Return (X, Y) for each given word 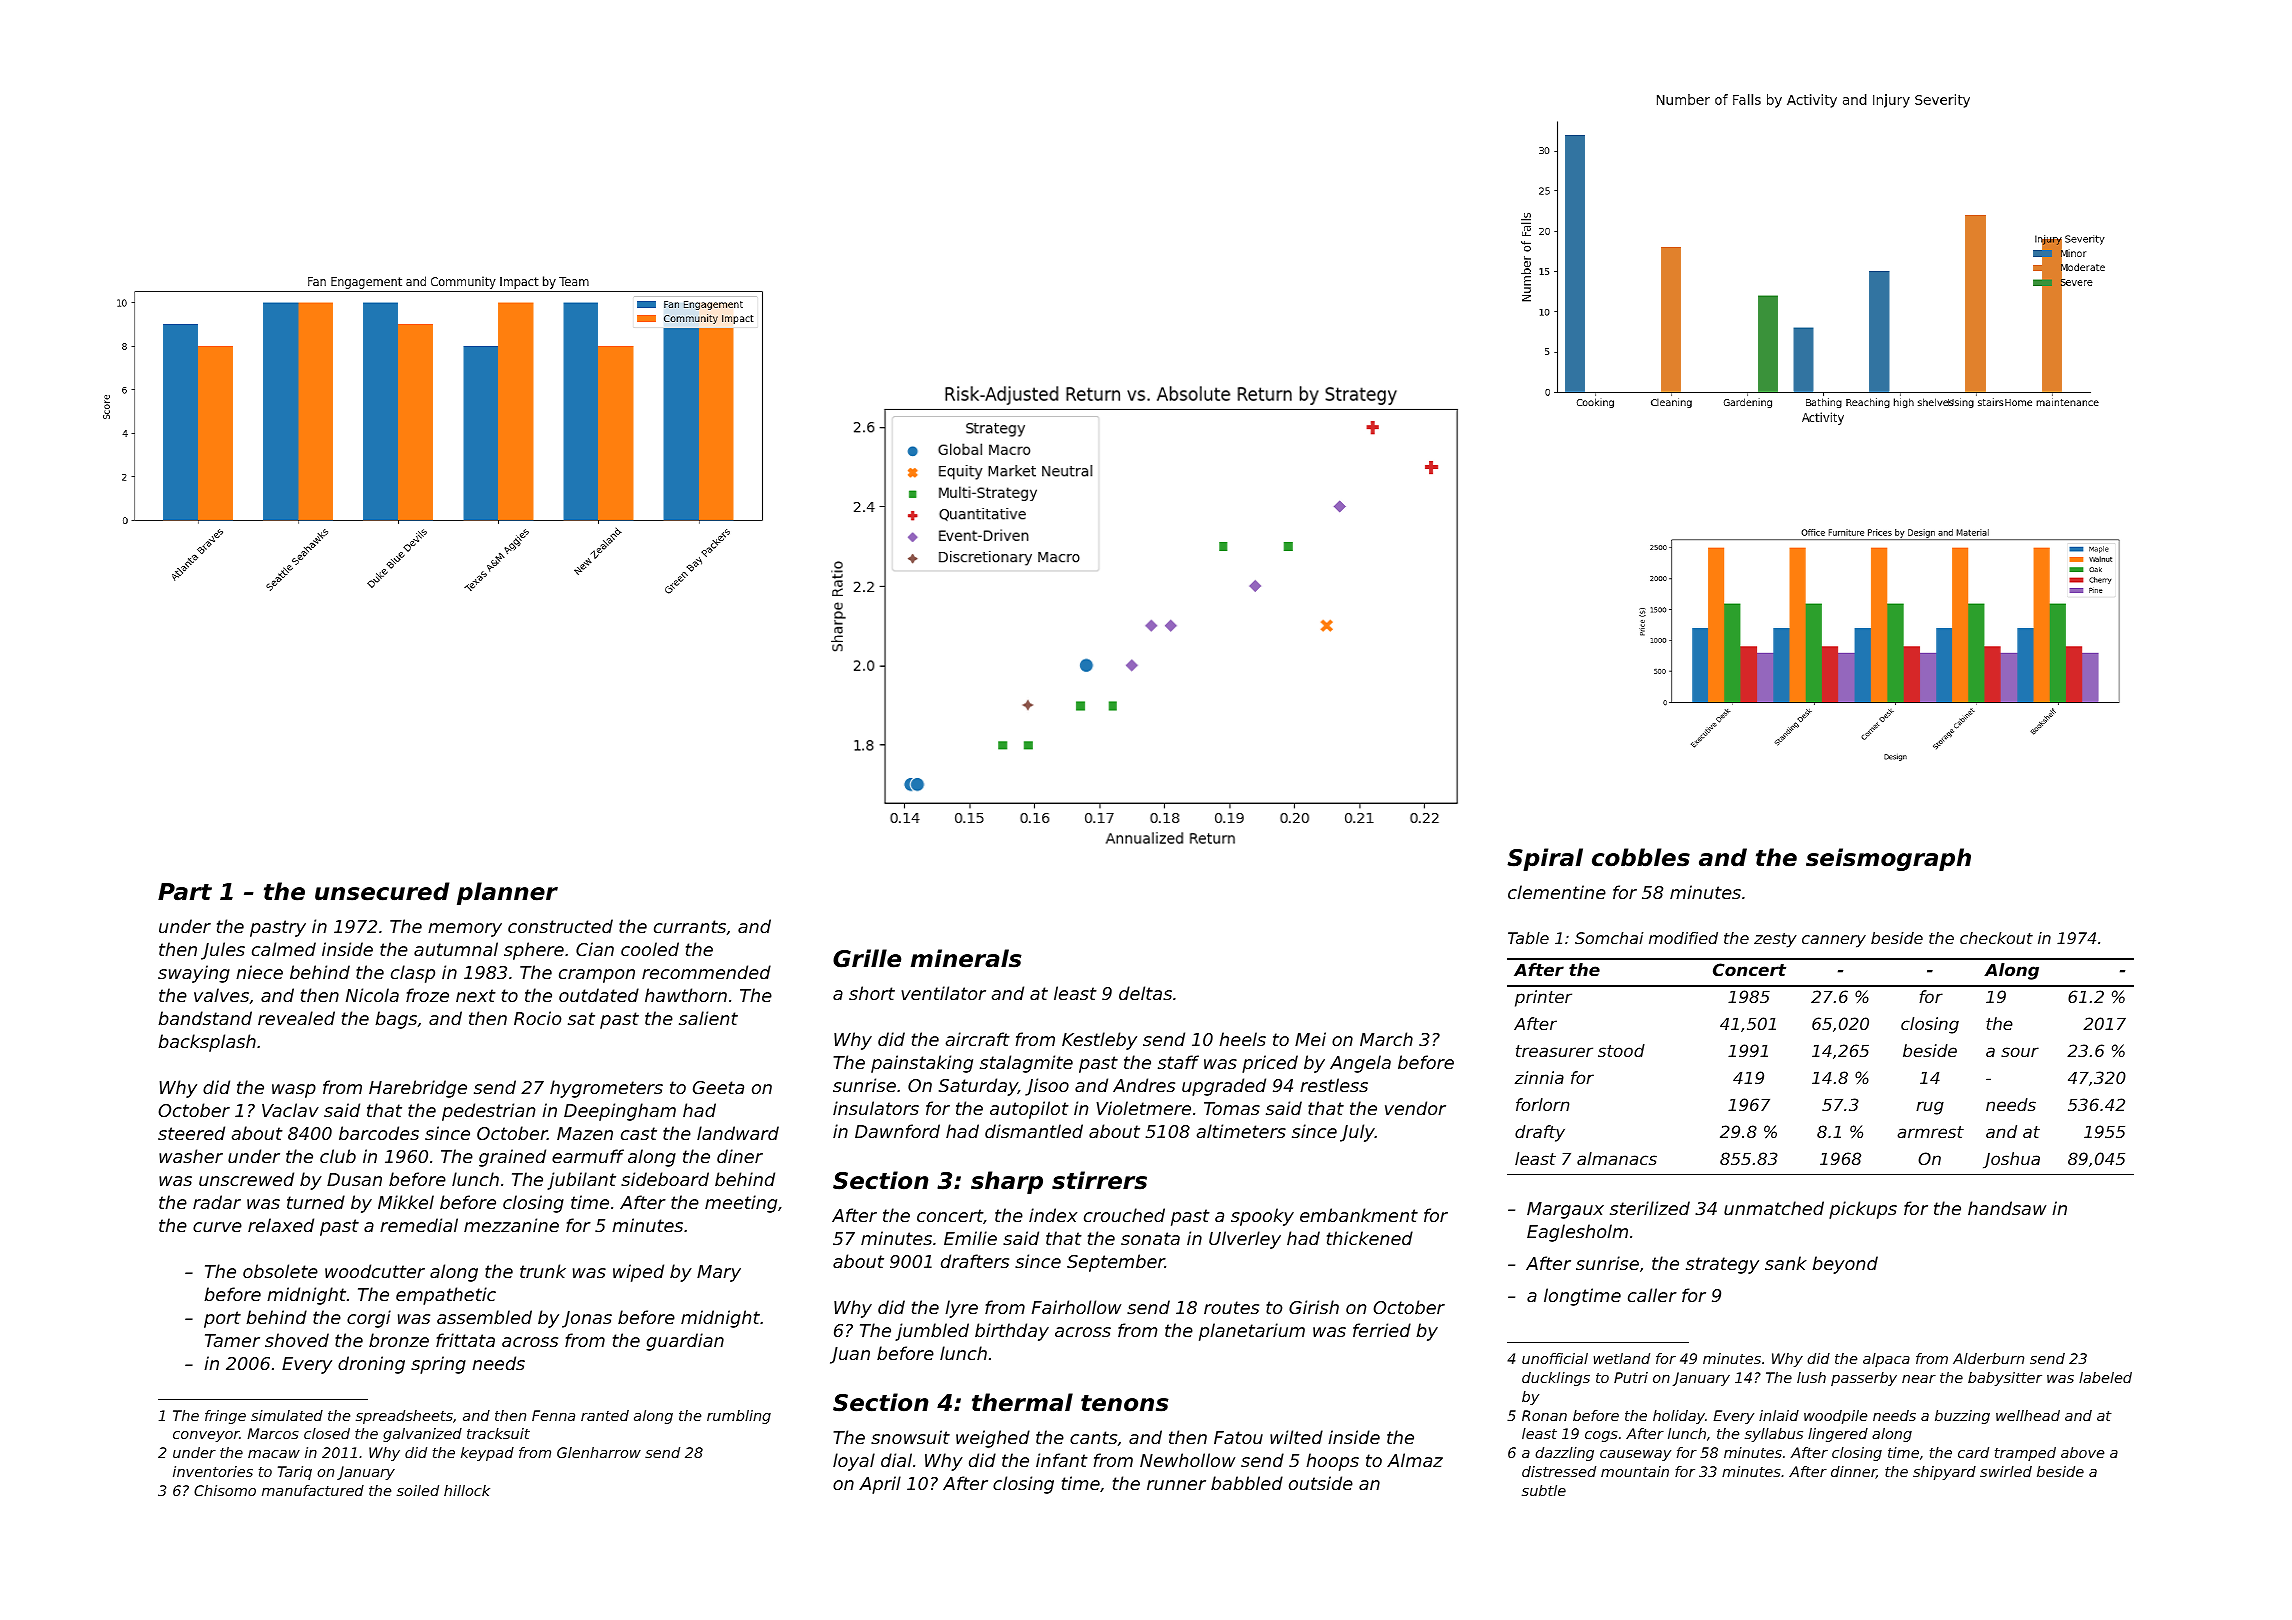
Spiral (1545, 859)
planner (507, 893)
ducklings (1556, 1379)
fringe (225, 1417)
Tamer (232, 1340)
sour (2020, 1052)
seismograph (1888, 859)
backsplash (207, 1043)
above (2082, 1452)
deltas (1145, 993)
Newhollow (1187, 1460)
